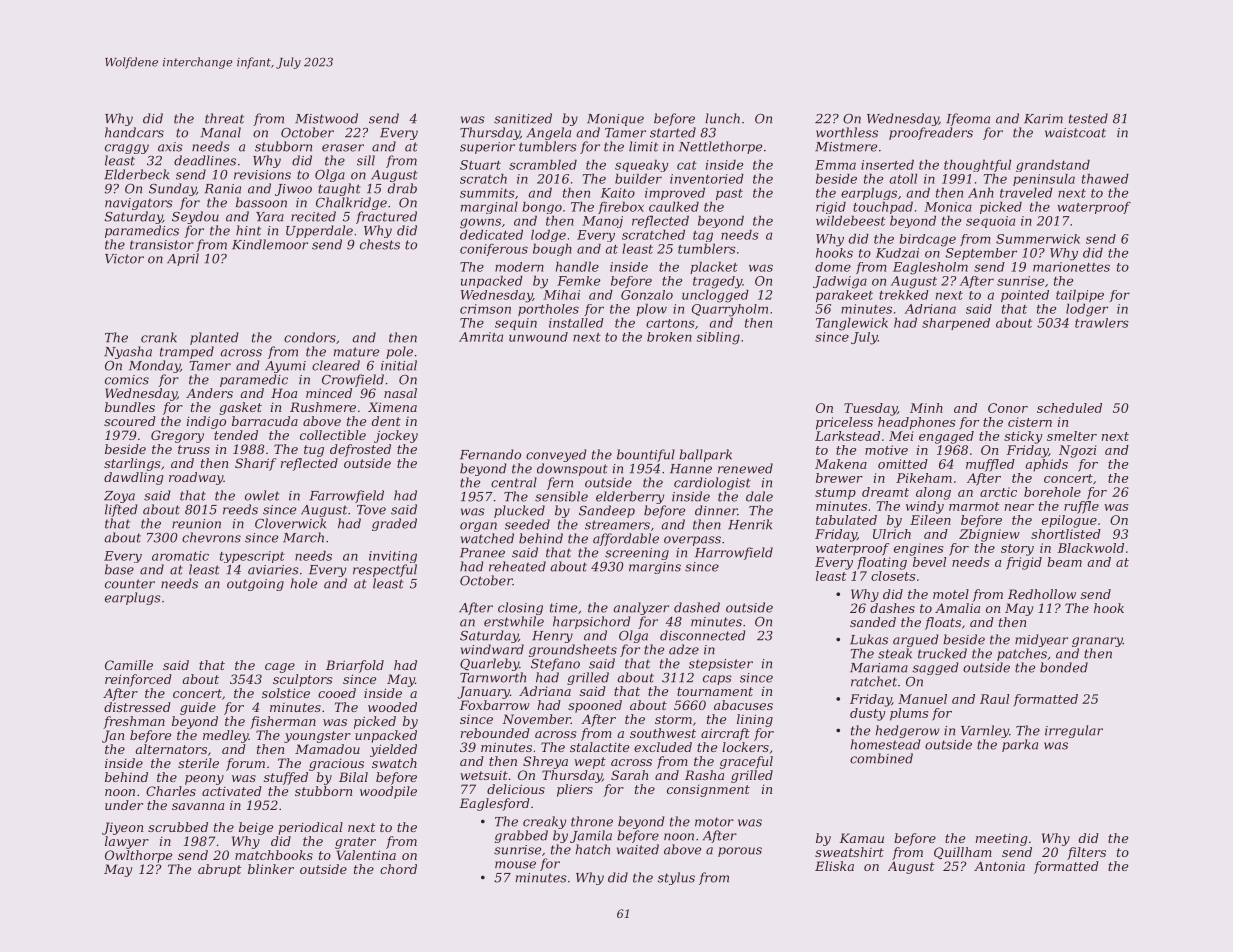  Describe the element at coordinates (1081, 507) in the screenshot. I see `ruffle` at that location.
